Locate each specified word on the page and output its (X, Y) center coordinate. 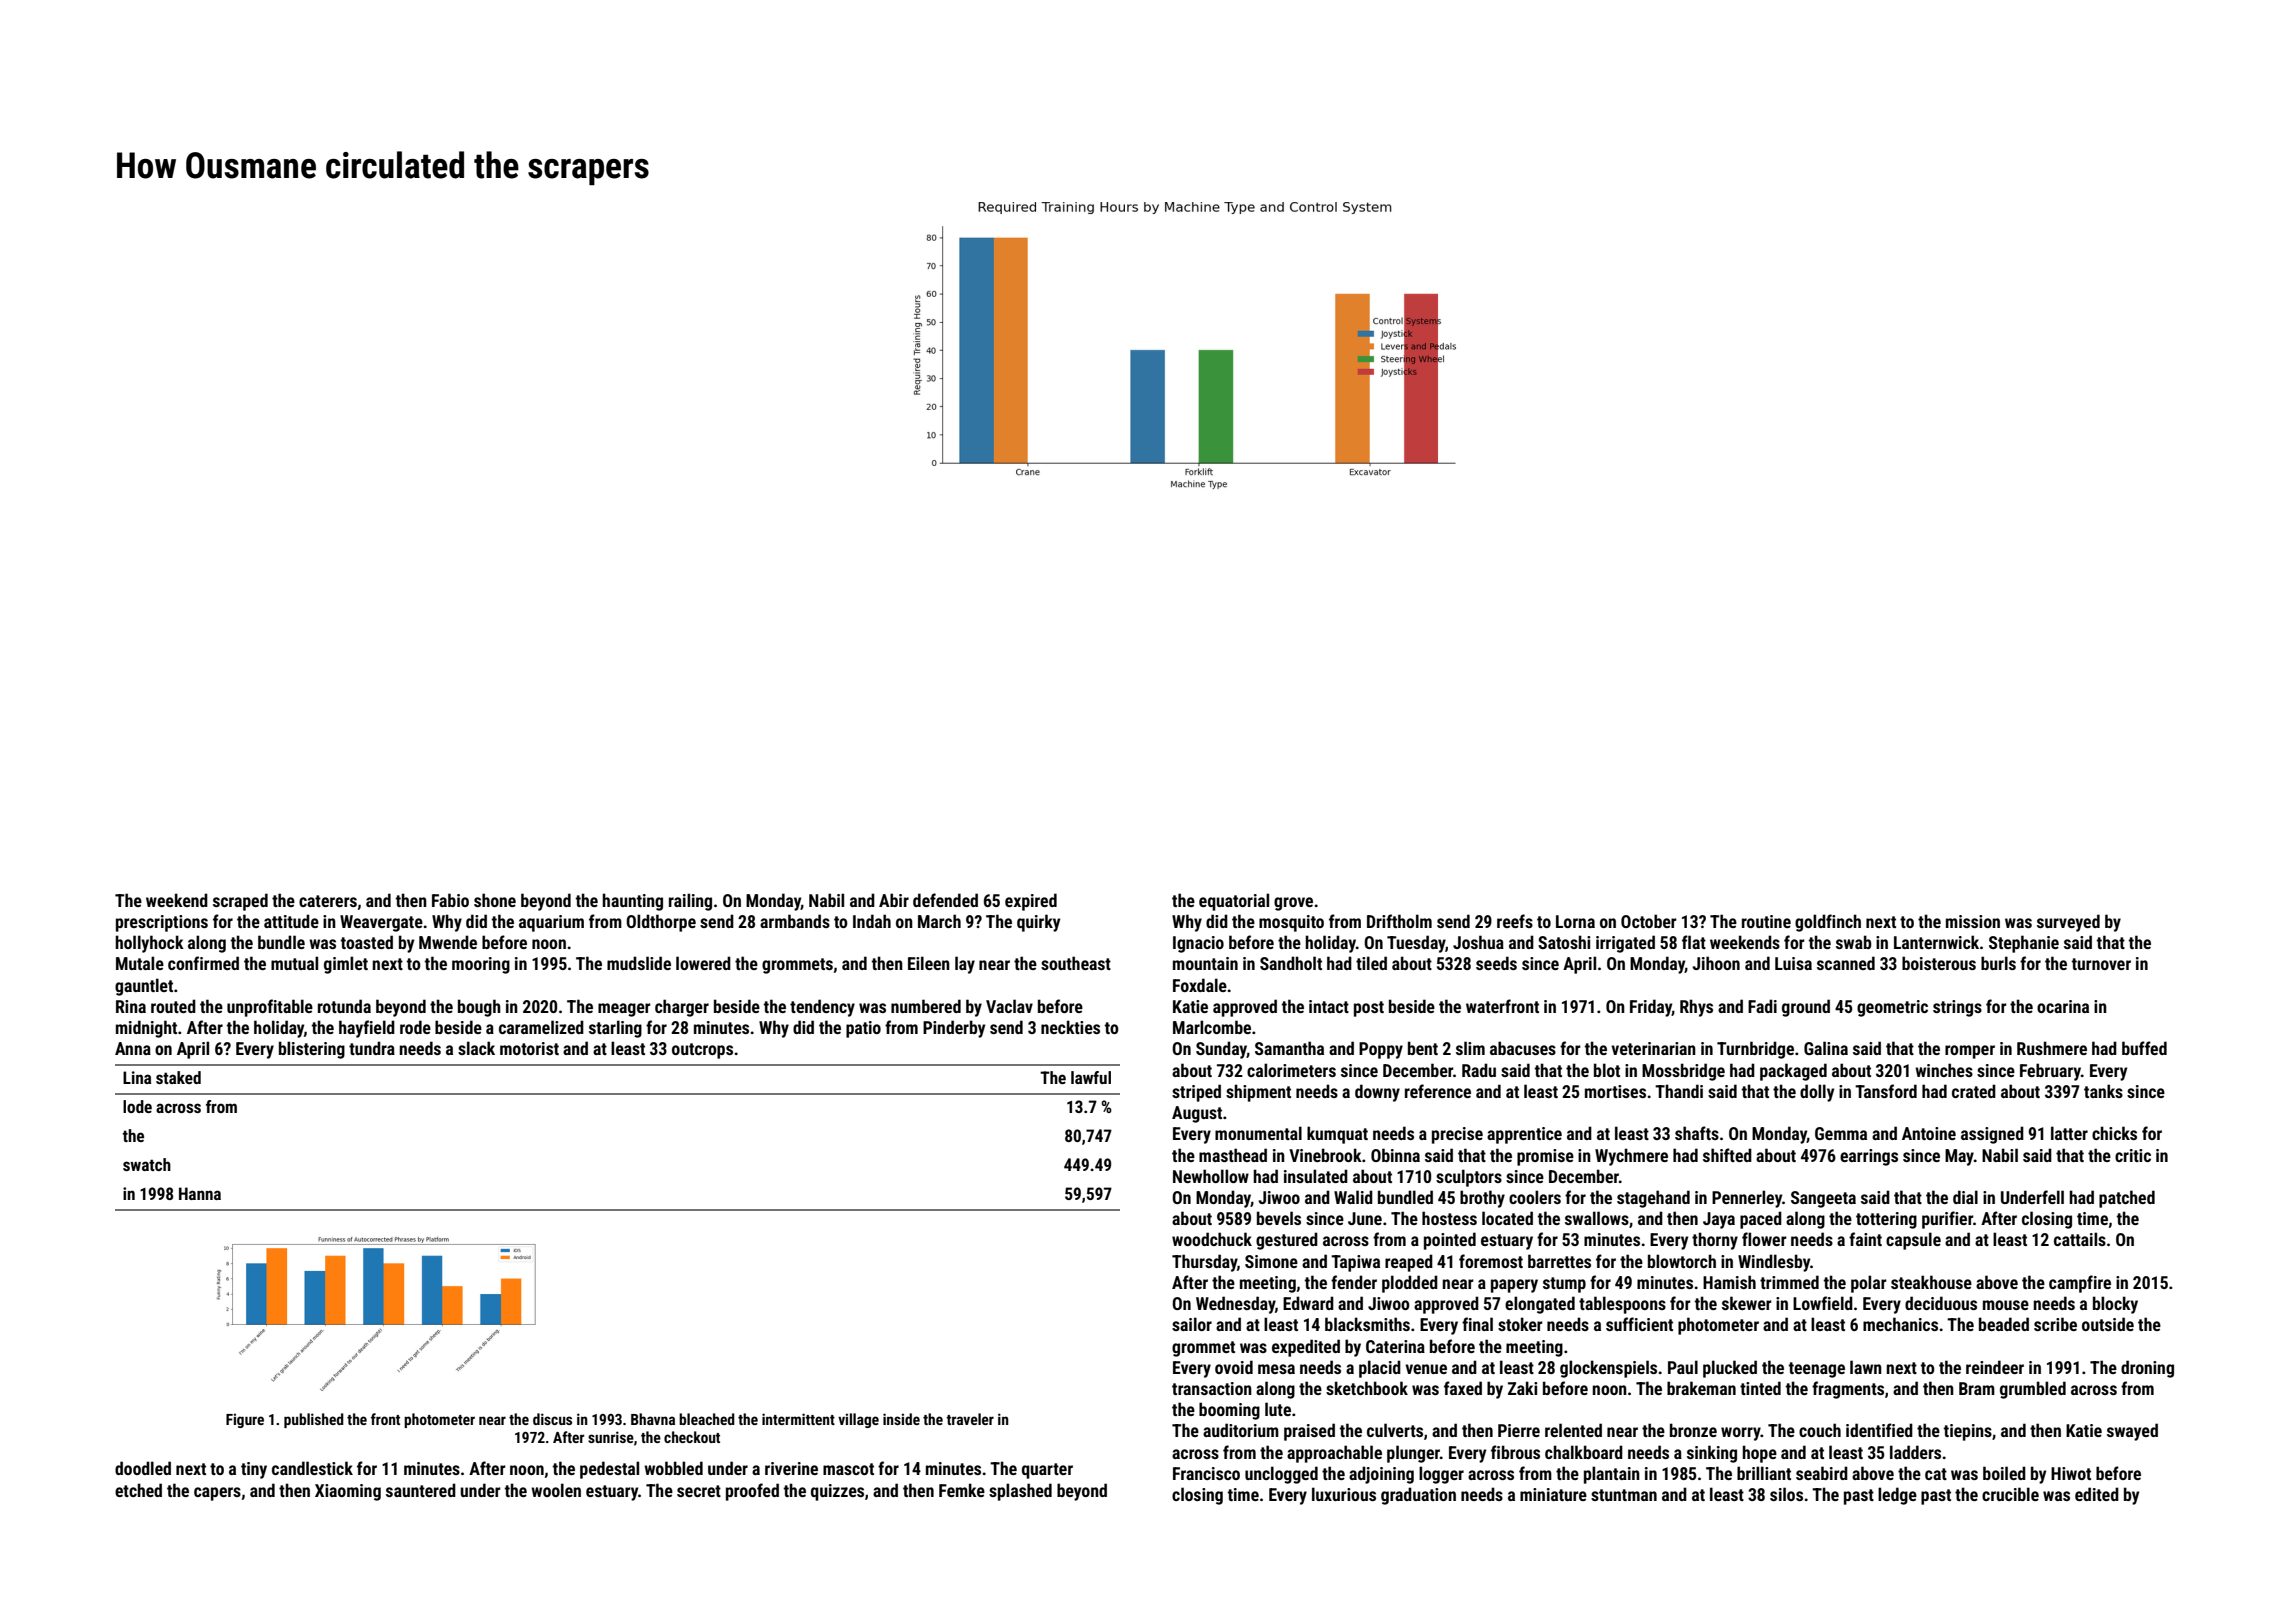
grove (1293, 904)
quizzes (837, 1492)
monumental (1258, 1133)
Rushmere (2052, 1048)
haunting (632, 902)
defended (945, 900)
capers (217, 1494)
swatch (147, 1164)
